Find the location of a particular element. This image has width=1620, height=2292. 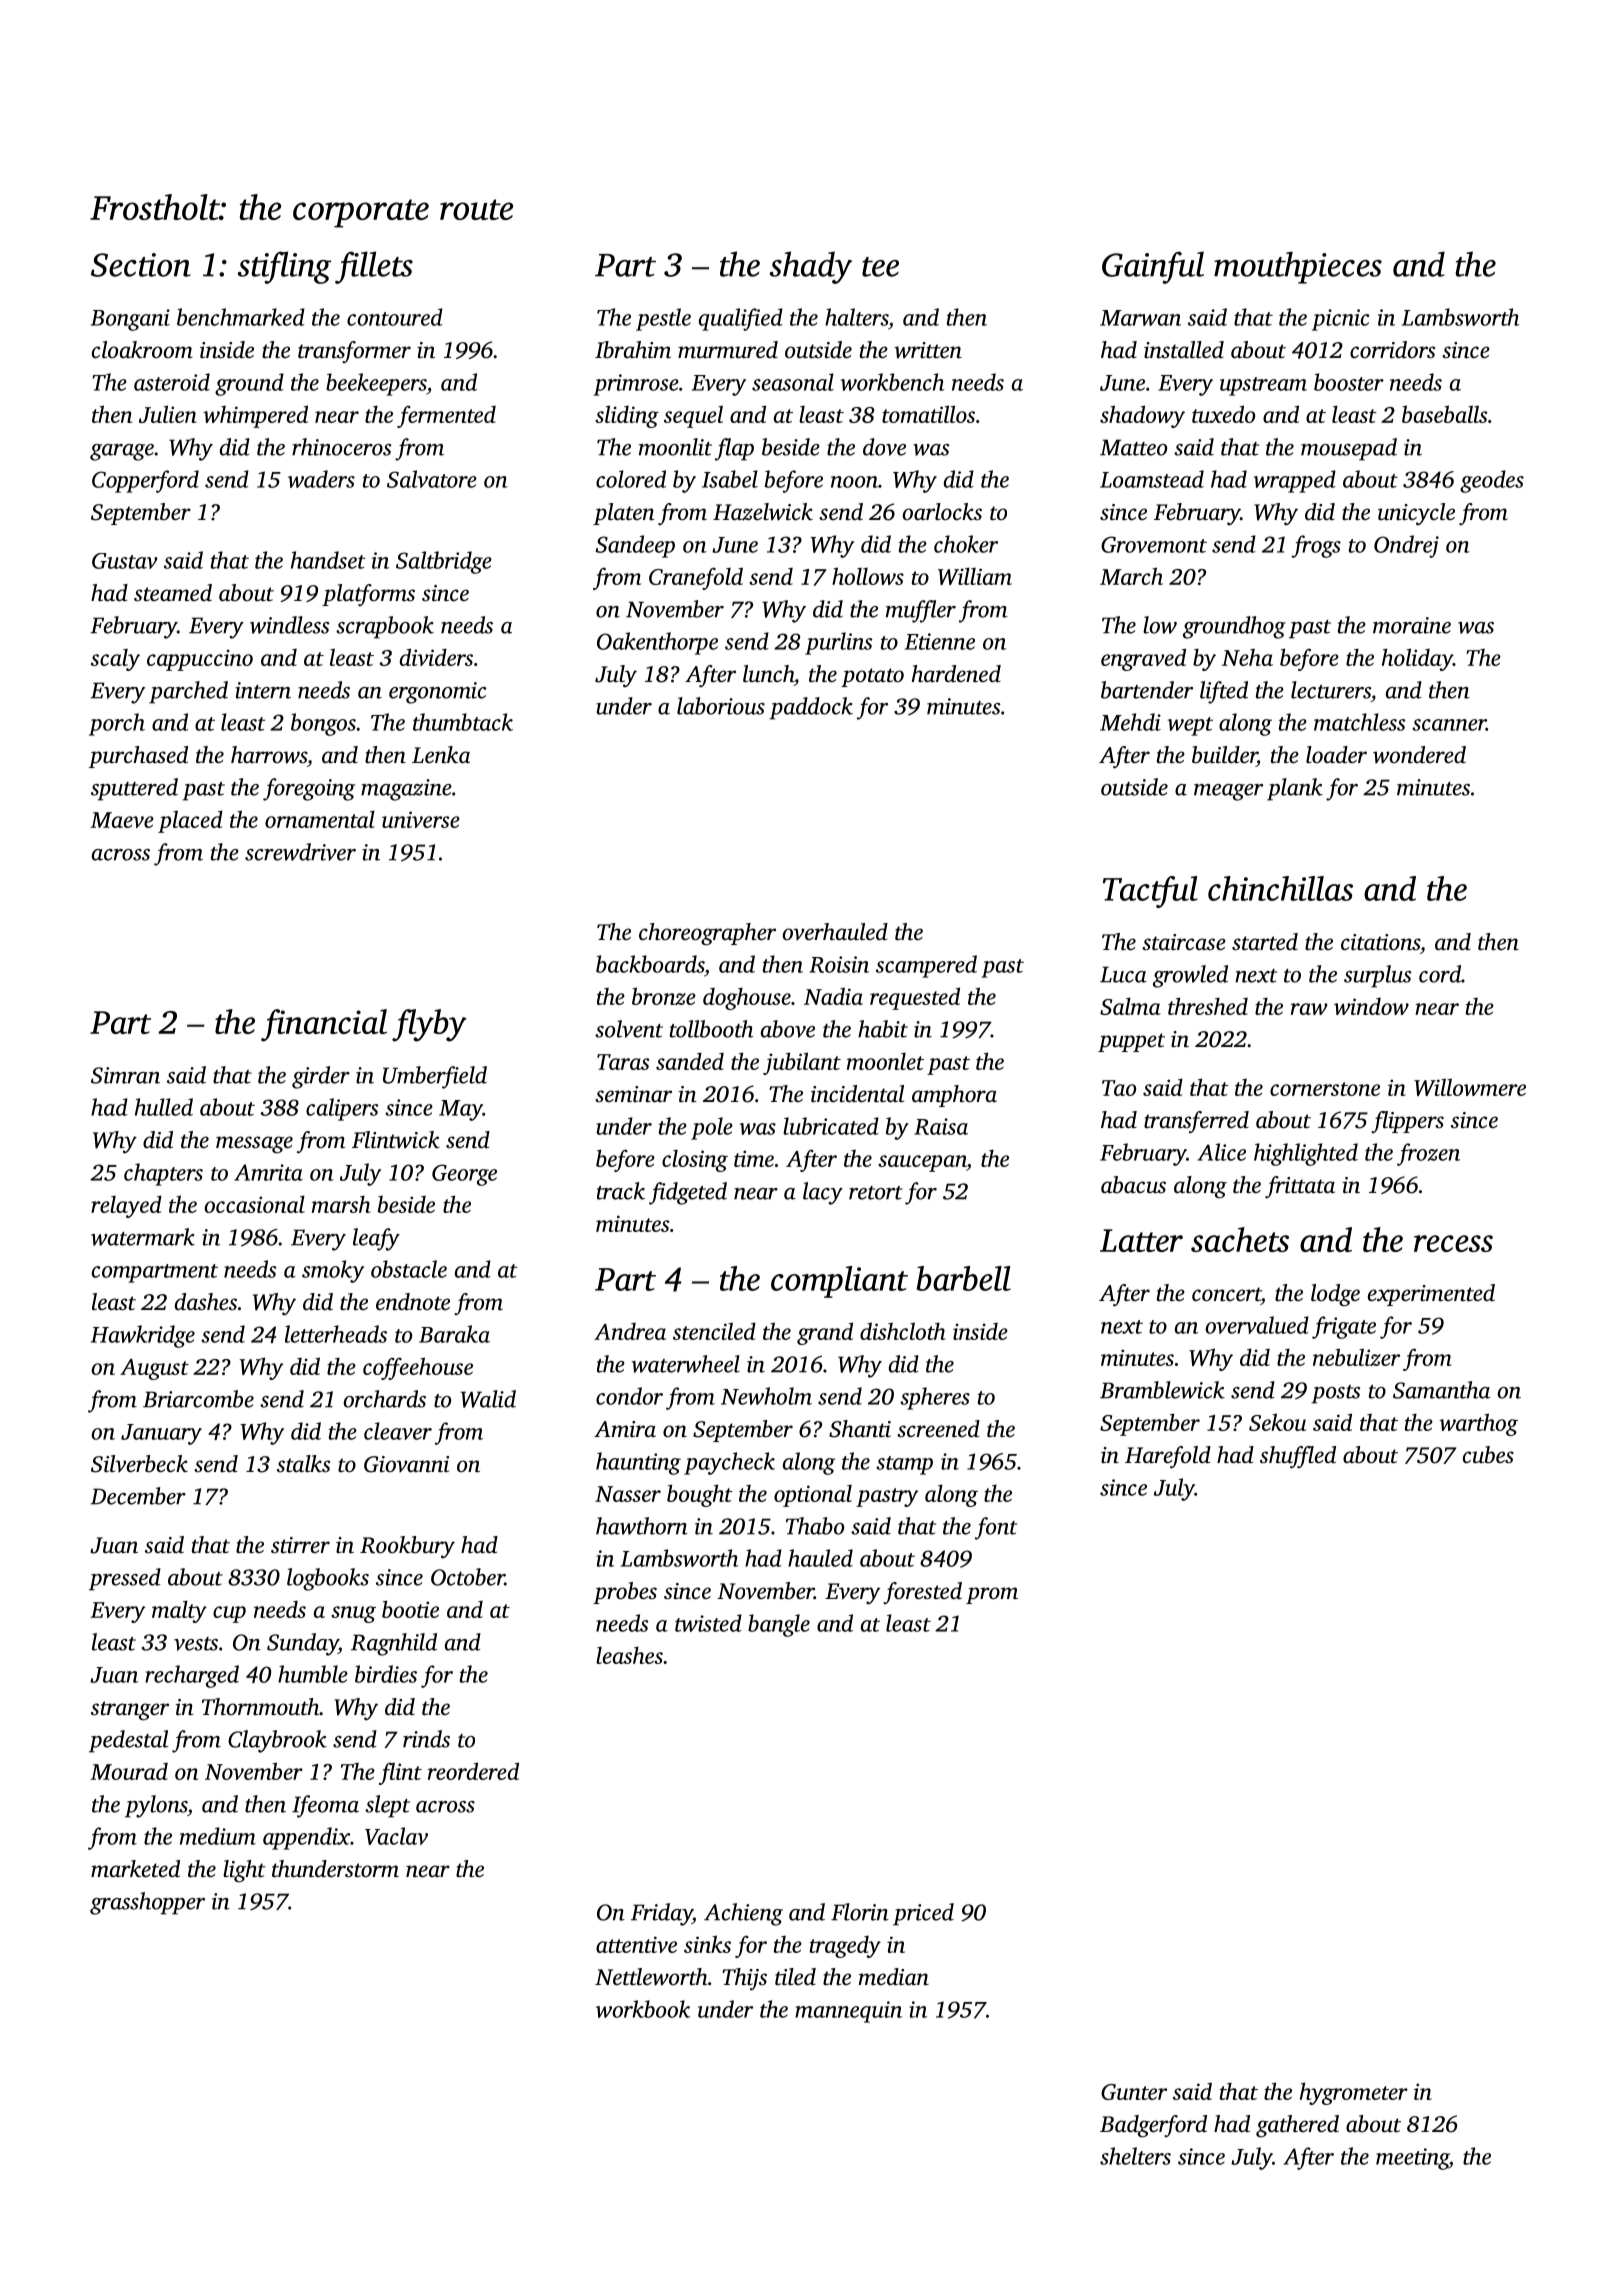

Giovanni is located at coordinates (406, 1464).
